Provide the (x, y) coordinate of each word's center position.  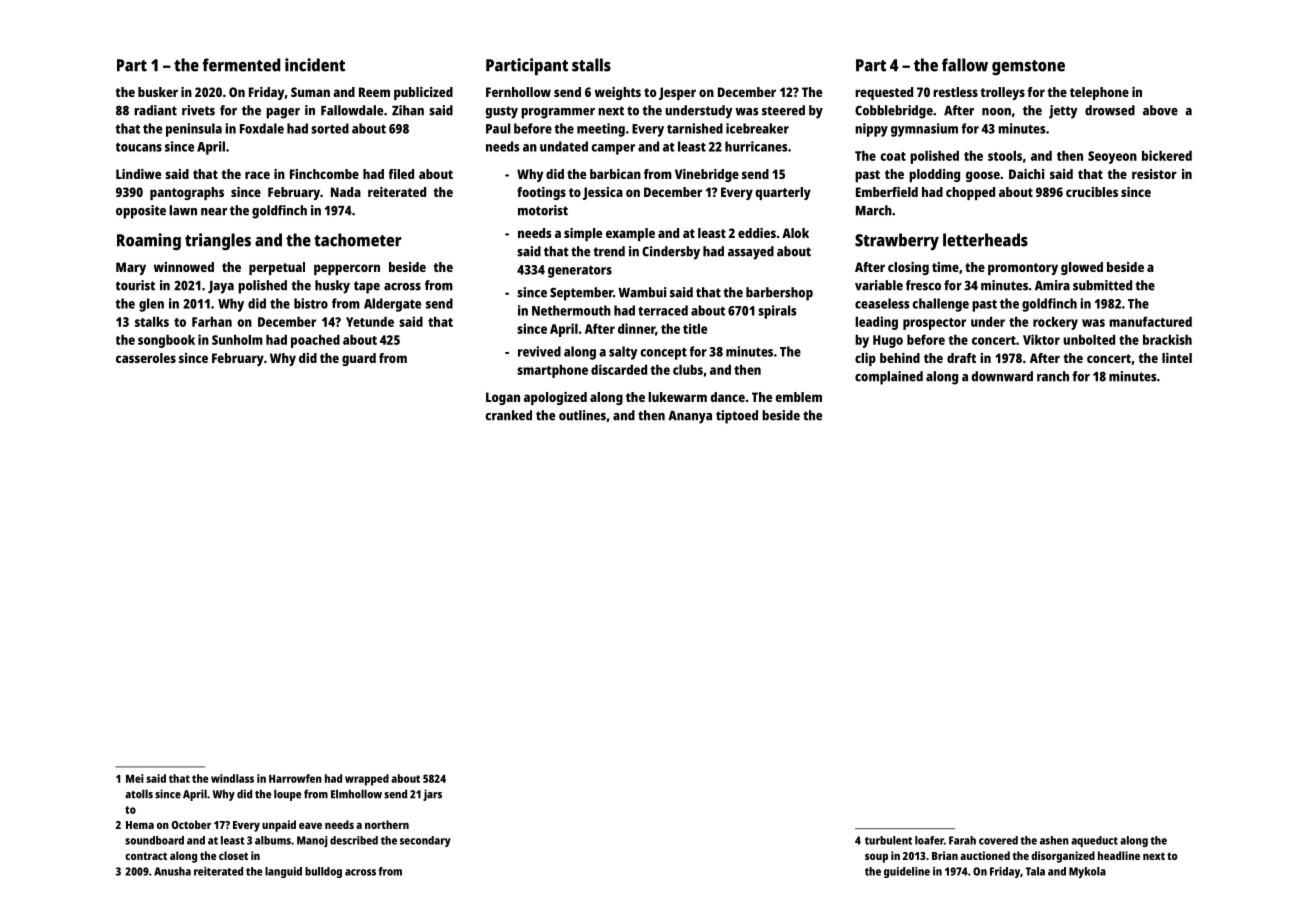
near (214, 212)
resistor (1154, 174)
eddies (757, 233)
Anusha (172, 871)
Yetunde (370, 321)
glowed (1082, 268)
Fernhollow (518, 92)
